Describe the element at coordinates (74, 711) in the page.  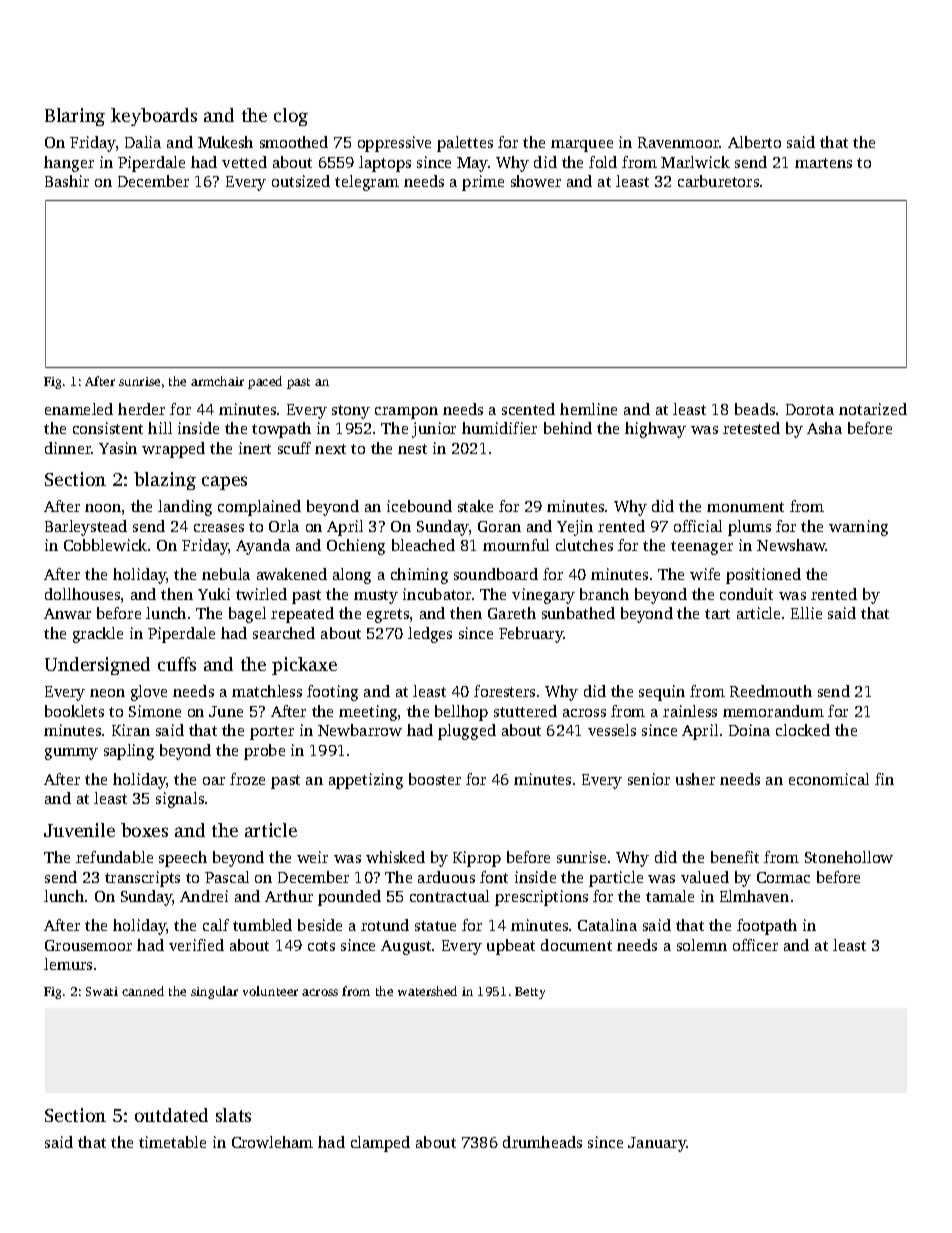
I see `booklets` at that location.
